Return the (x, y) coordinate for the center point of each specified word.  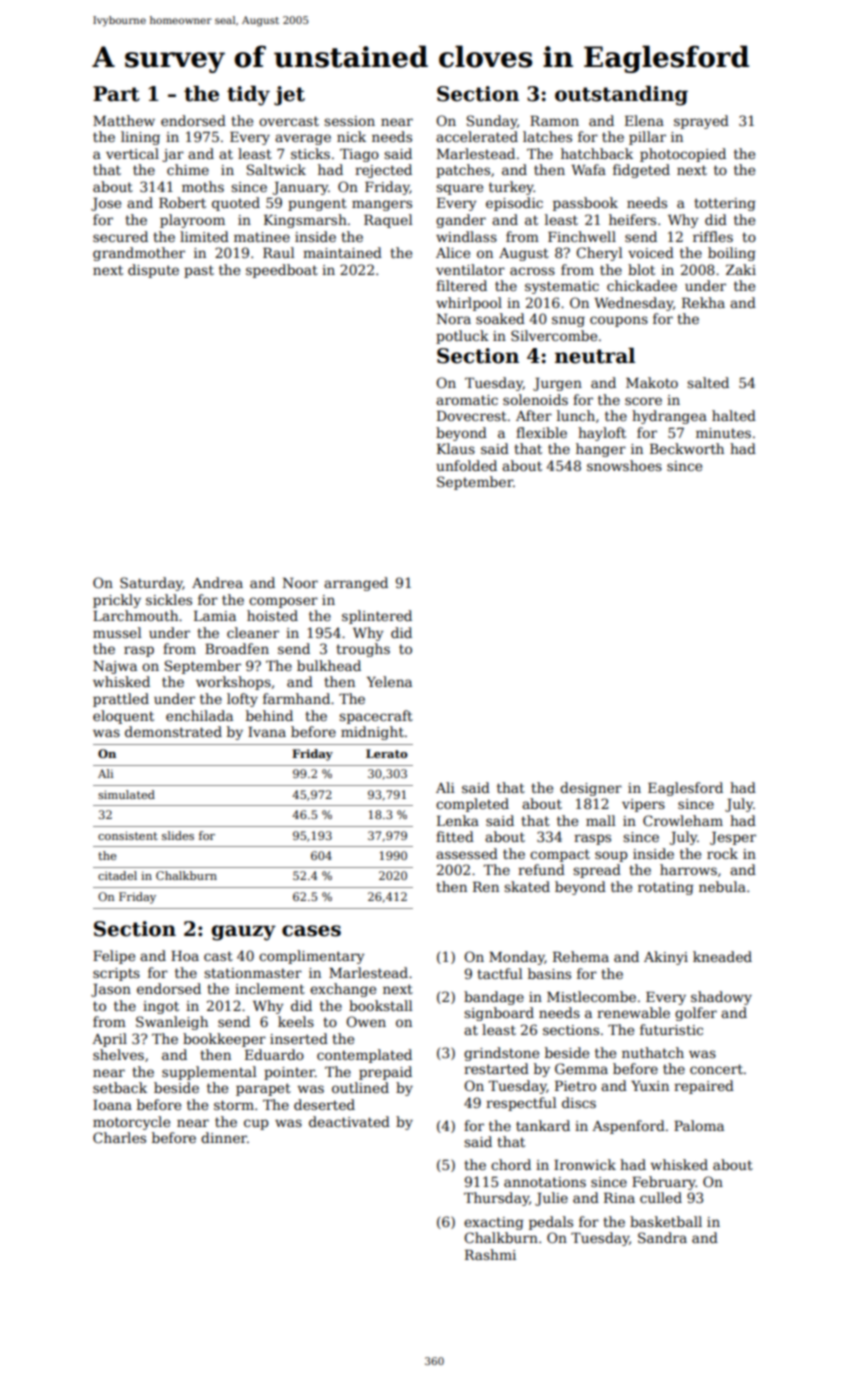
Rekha (703, 302)
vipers (643, 805)
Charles (119, 1137)
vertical (132, 153)
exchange (343, 990)
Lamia (215, 616)
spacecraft (376, 717)
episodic (514, 204)
